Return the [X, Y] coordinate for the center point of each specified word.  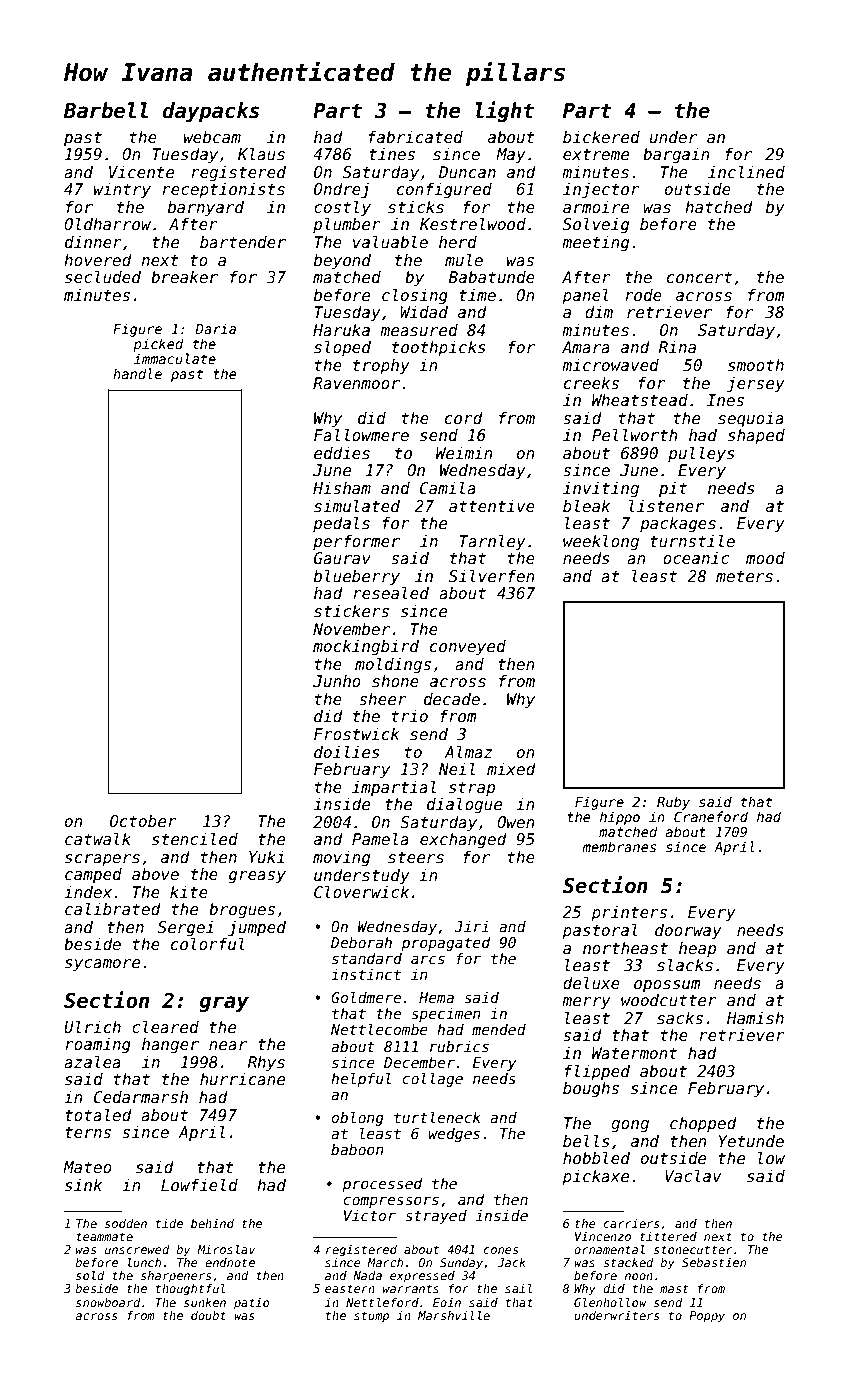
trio [410, 716]
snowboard [108, 1302]
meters [744, 577]
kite [189, 892]
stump [371, 1317]
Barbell [106, 110]
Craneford [711, 816]
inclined [746, 172]
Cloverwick [361, 891]
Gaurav [342, 558]
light [505, 111]
